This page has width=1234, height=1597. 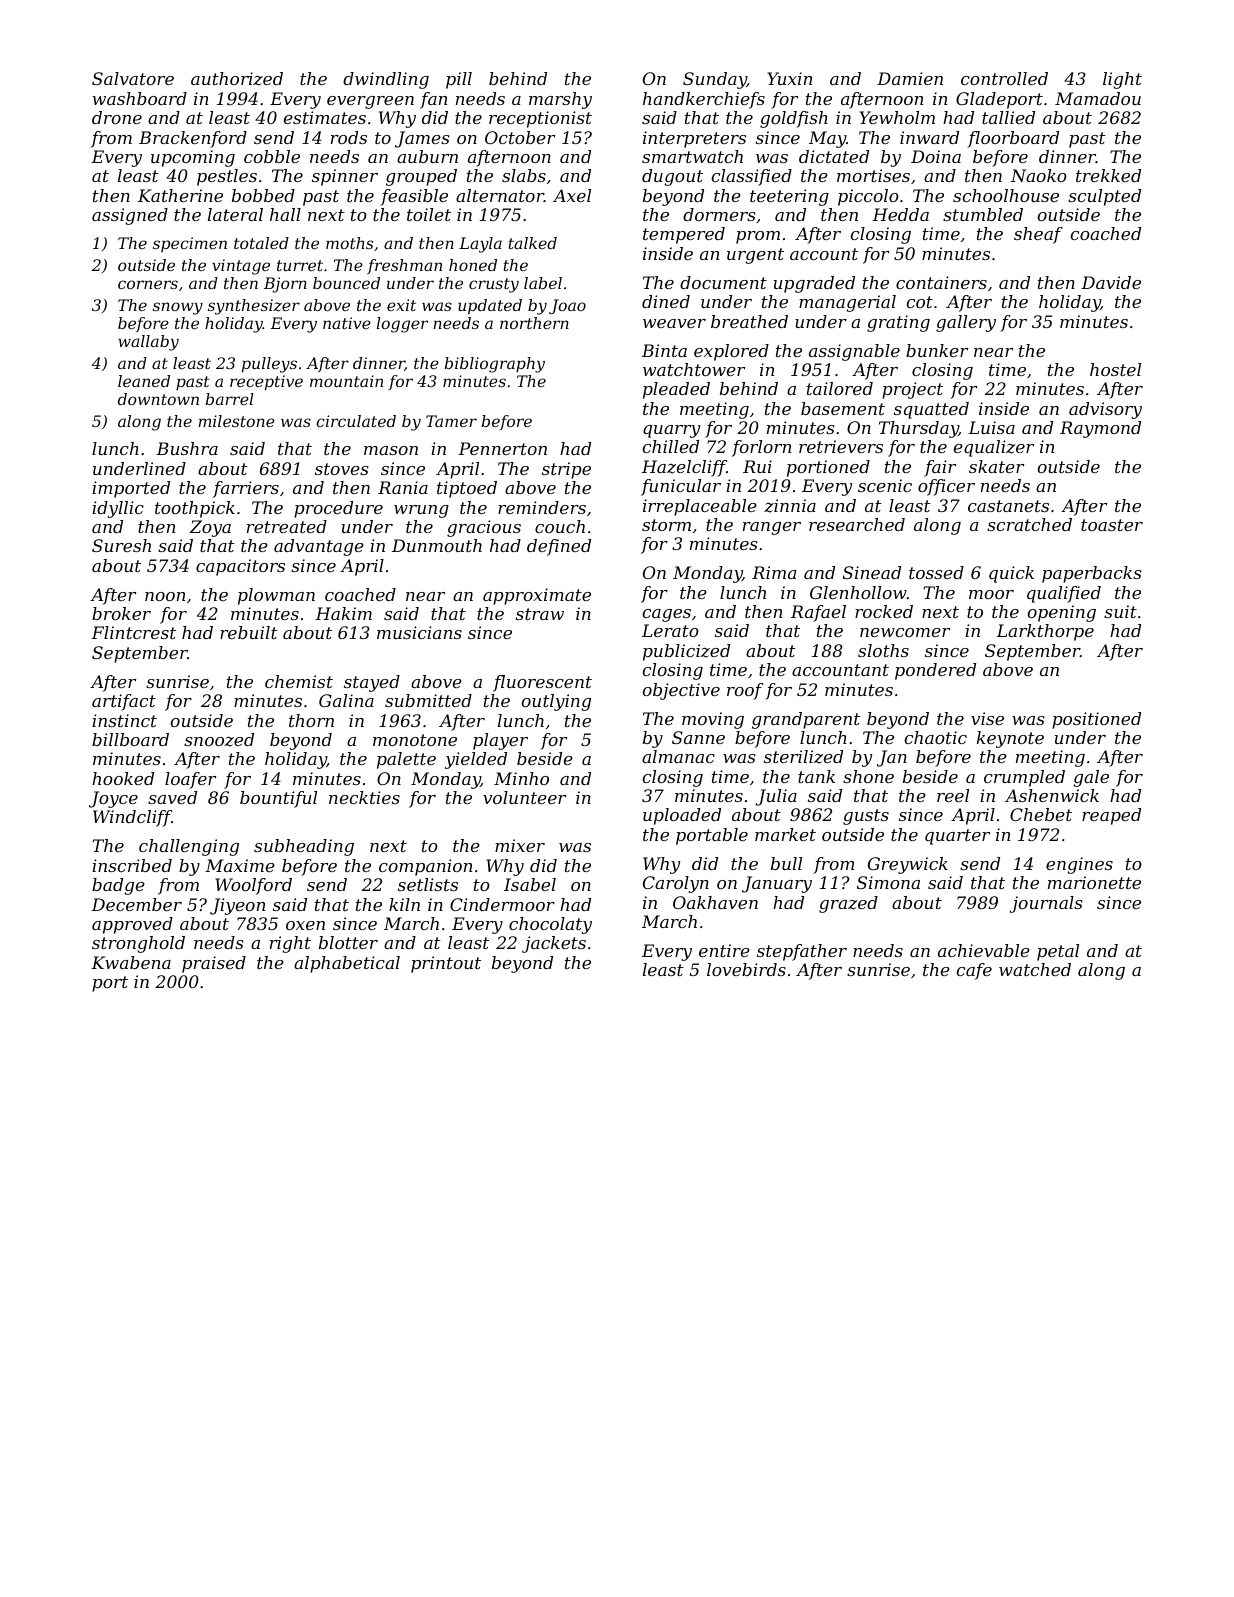 What do you see at coordinates (237, 79) in the page?
I see `authorized` at bounding box center [237, 79].
